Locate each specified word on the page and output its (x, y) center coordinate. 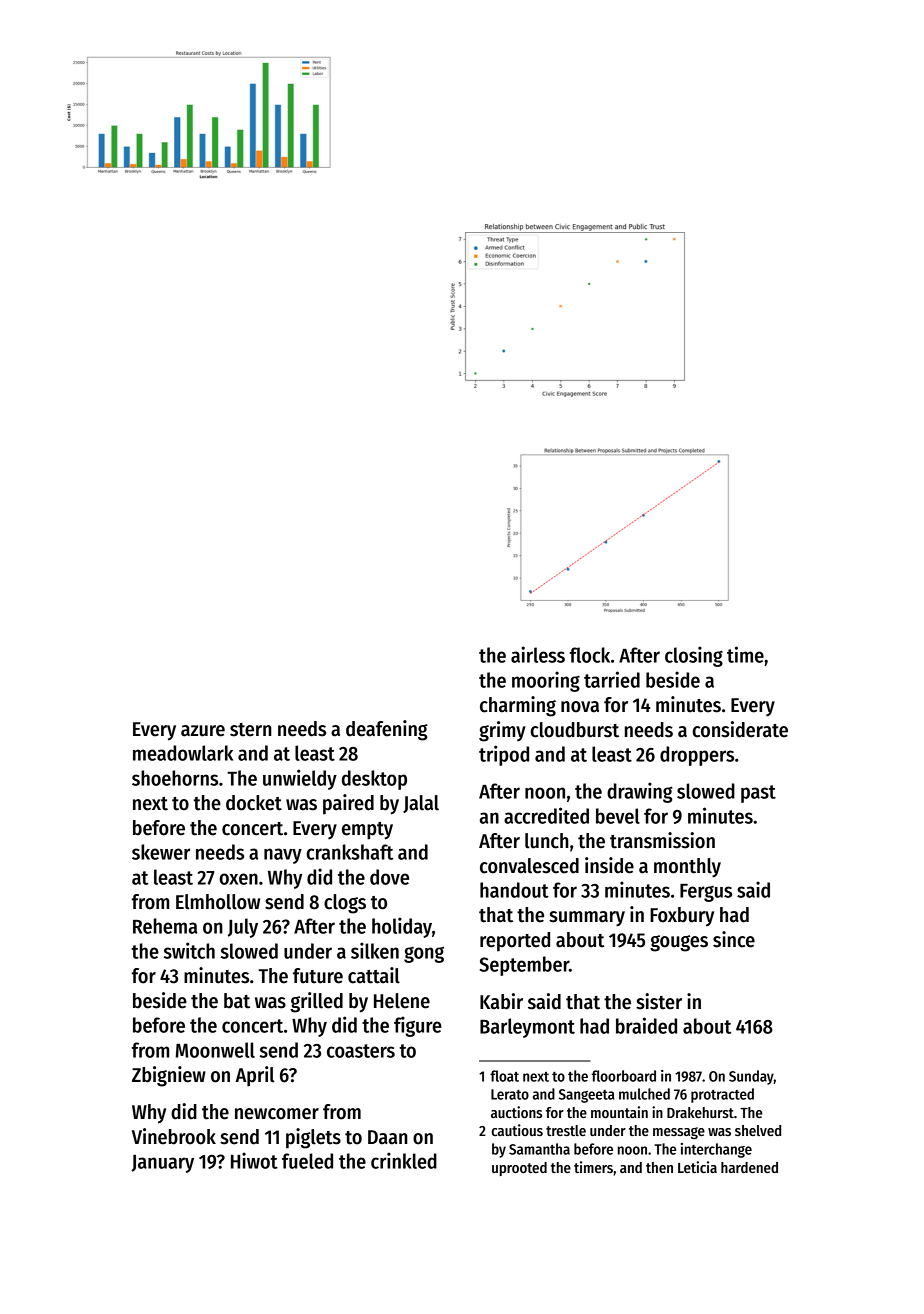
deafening (387, 730)
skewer (161, 852)
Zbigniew (169, 1076)
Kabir (501, 1001)
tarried (612, 679)
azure (203, 731)
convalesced (529, 866)
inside (609, 865)
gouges (679, 943)
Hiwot (254, 1160)
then (659, 1167)
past (758, 794)
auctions (516, 1112)
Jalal (421, 804)
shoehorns (175, 778)
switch (189, 950)
